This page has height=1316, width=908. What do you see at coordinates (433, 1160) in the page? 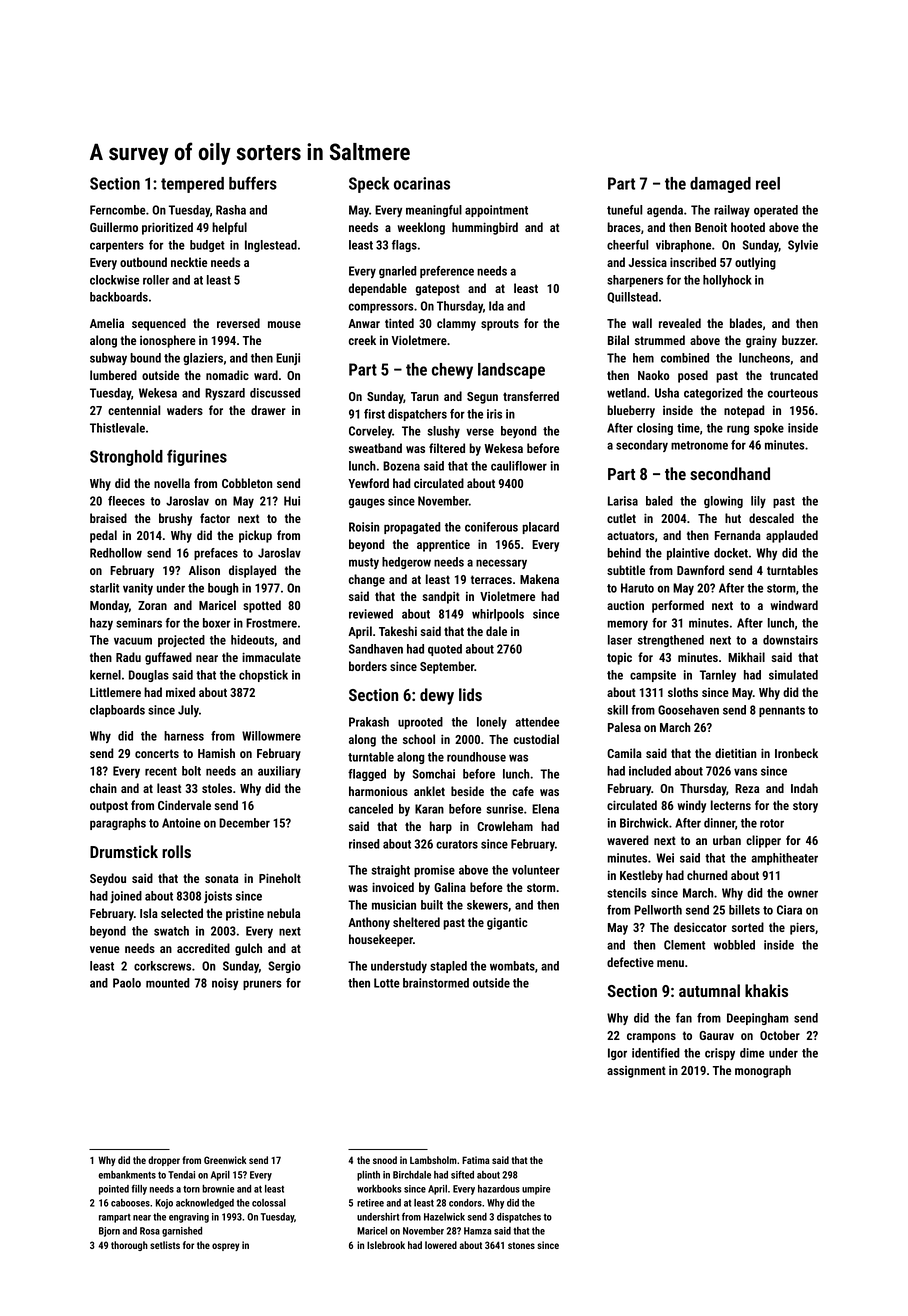
I see `Lambsholm` at bounding box center [433, 1160].
